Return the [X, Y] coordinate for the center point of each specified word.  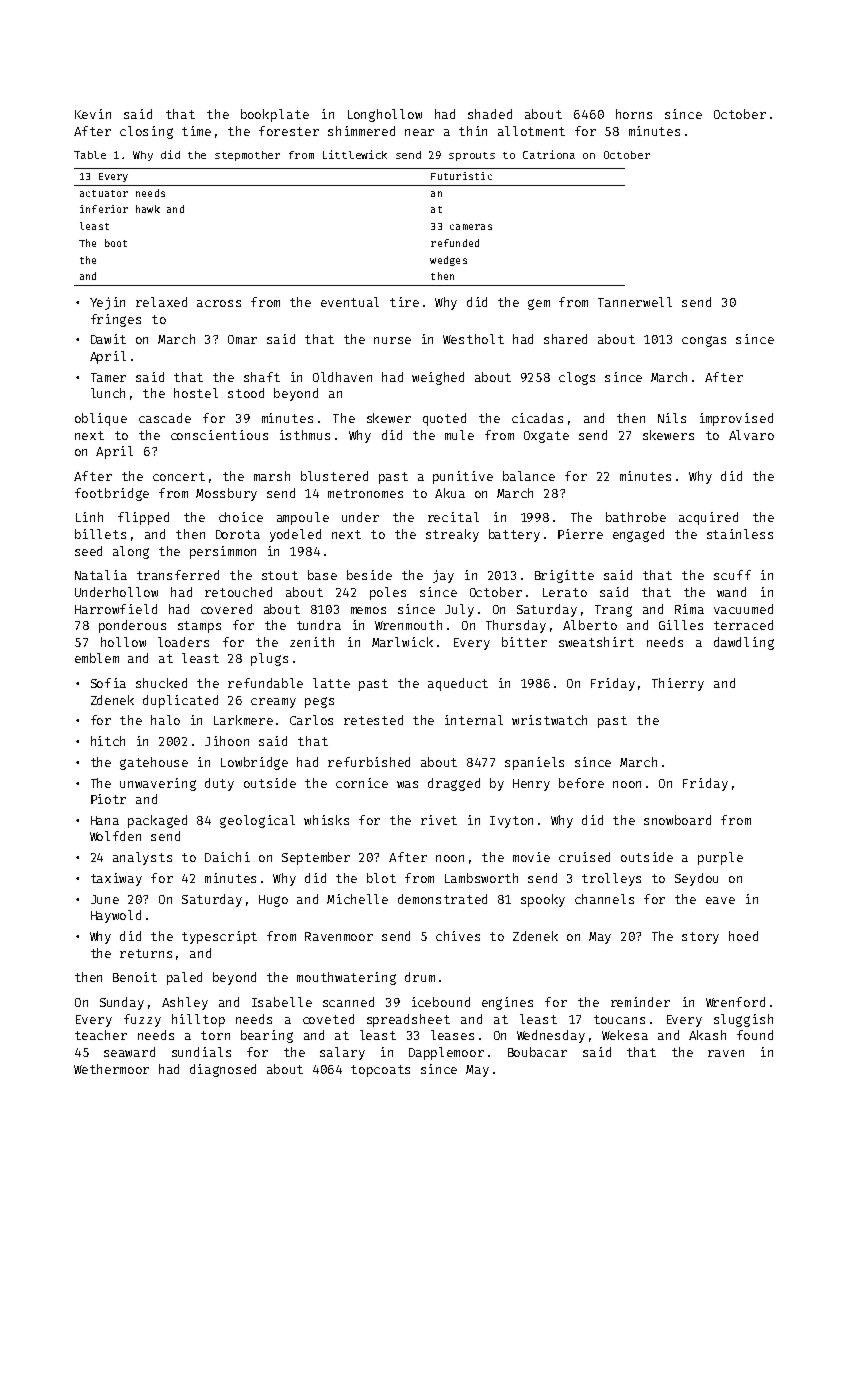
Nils [672, 418]
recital [453, 517]
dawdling [744, 643]
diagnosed [223, 1070]
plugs [269, 659]
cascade [165, 418]
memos [368, 610]
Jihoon [227, 741]
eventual [350, 302]
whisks [326, 820]
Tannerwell [635, 302]
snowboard [677, 820]
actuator [104, 193]
